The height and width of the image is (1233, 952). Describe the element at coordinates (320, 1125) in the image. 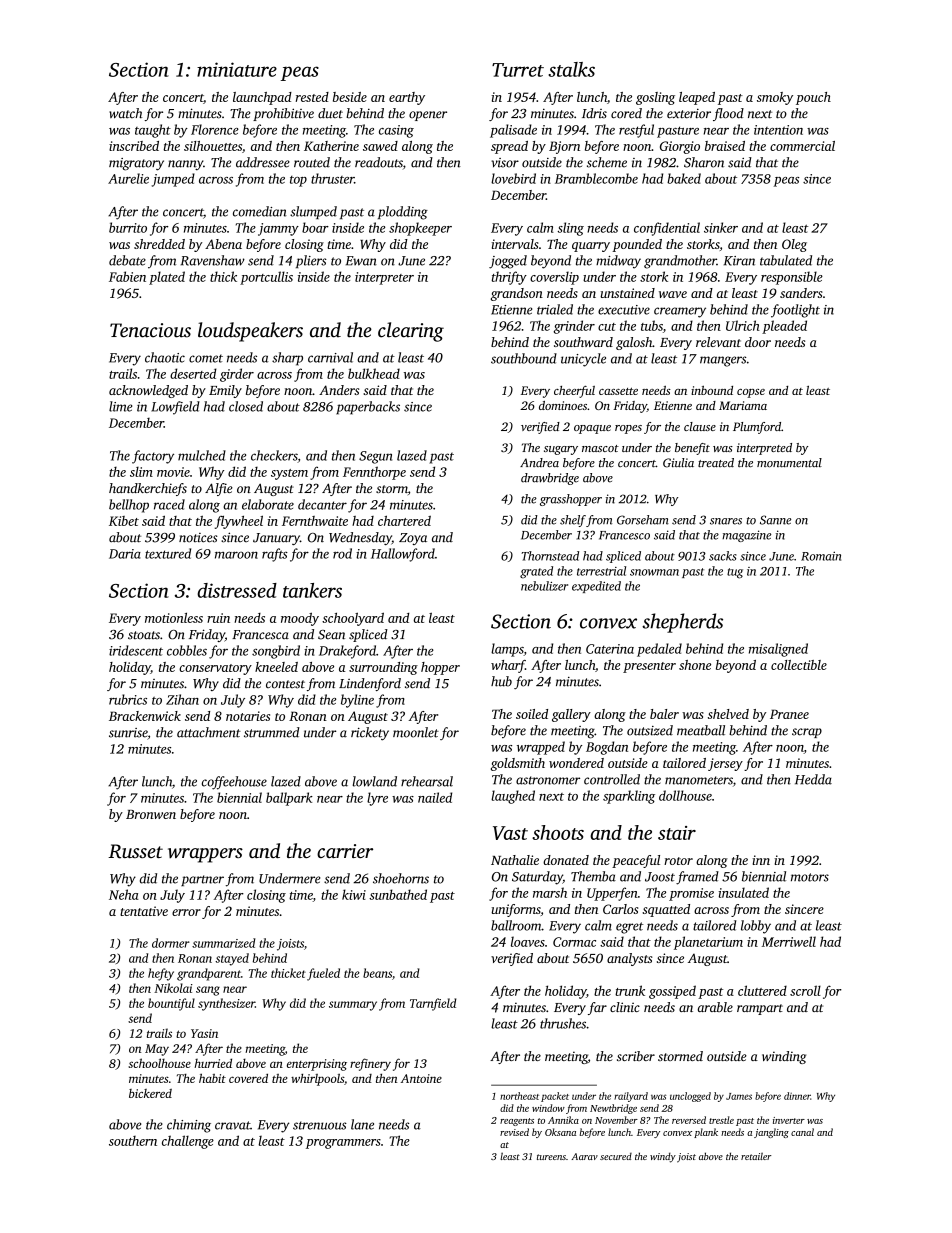

I see `strenuous` at that location.
